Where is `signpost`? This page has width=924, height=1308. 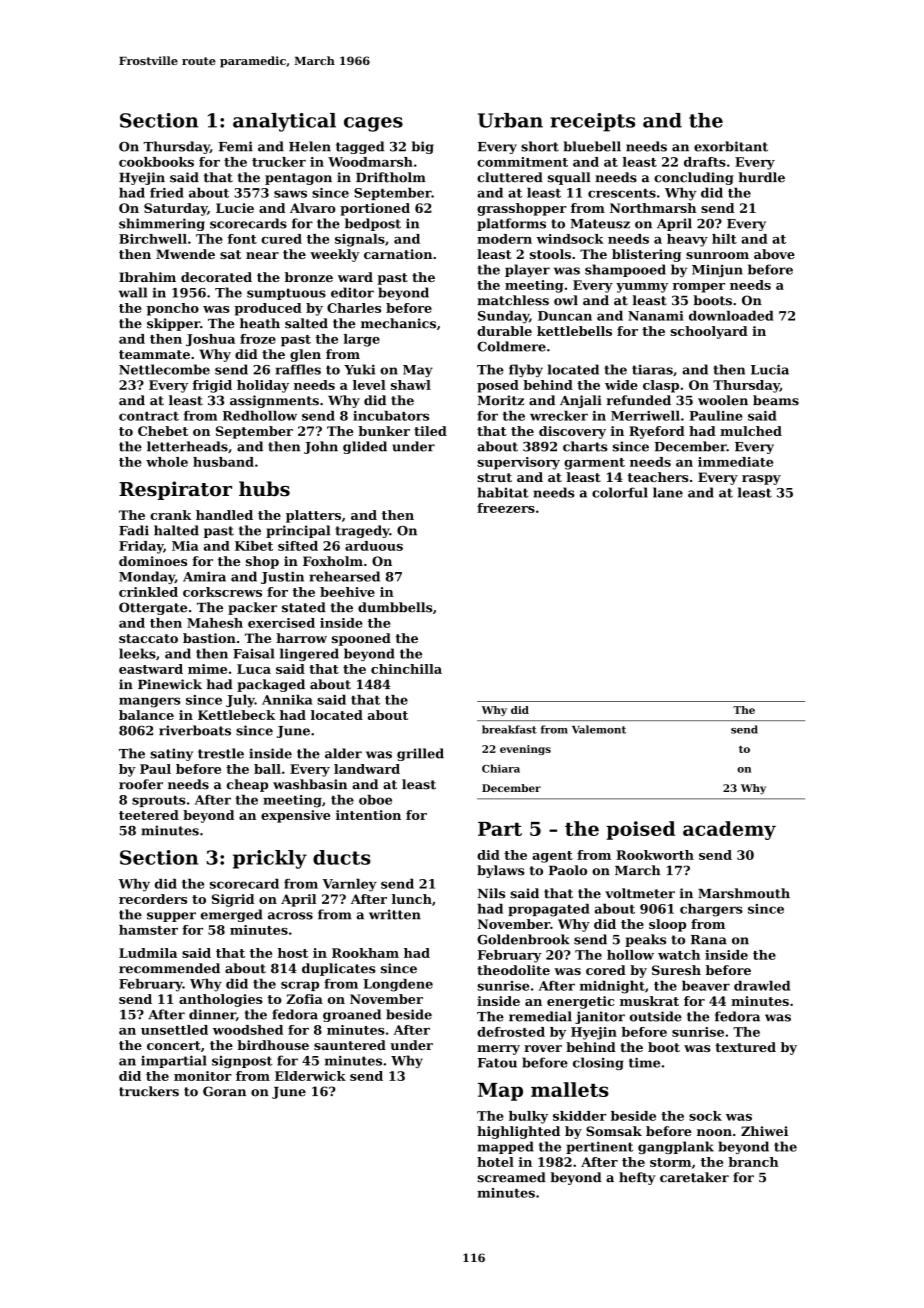 signpost is located at coordinates (242, 1062).
